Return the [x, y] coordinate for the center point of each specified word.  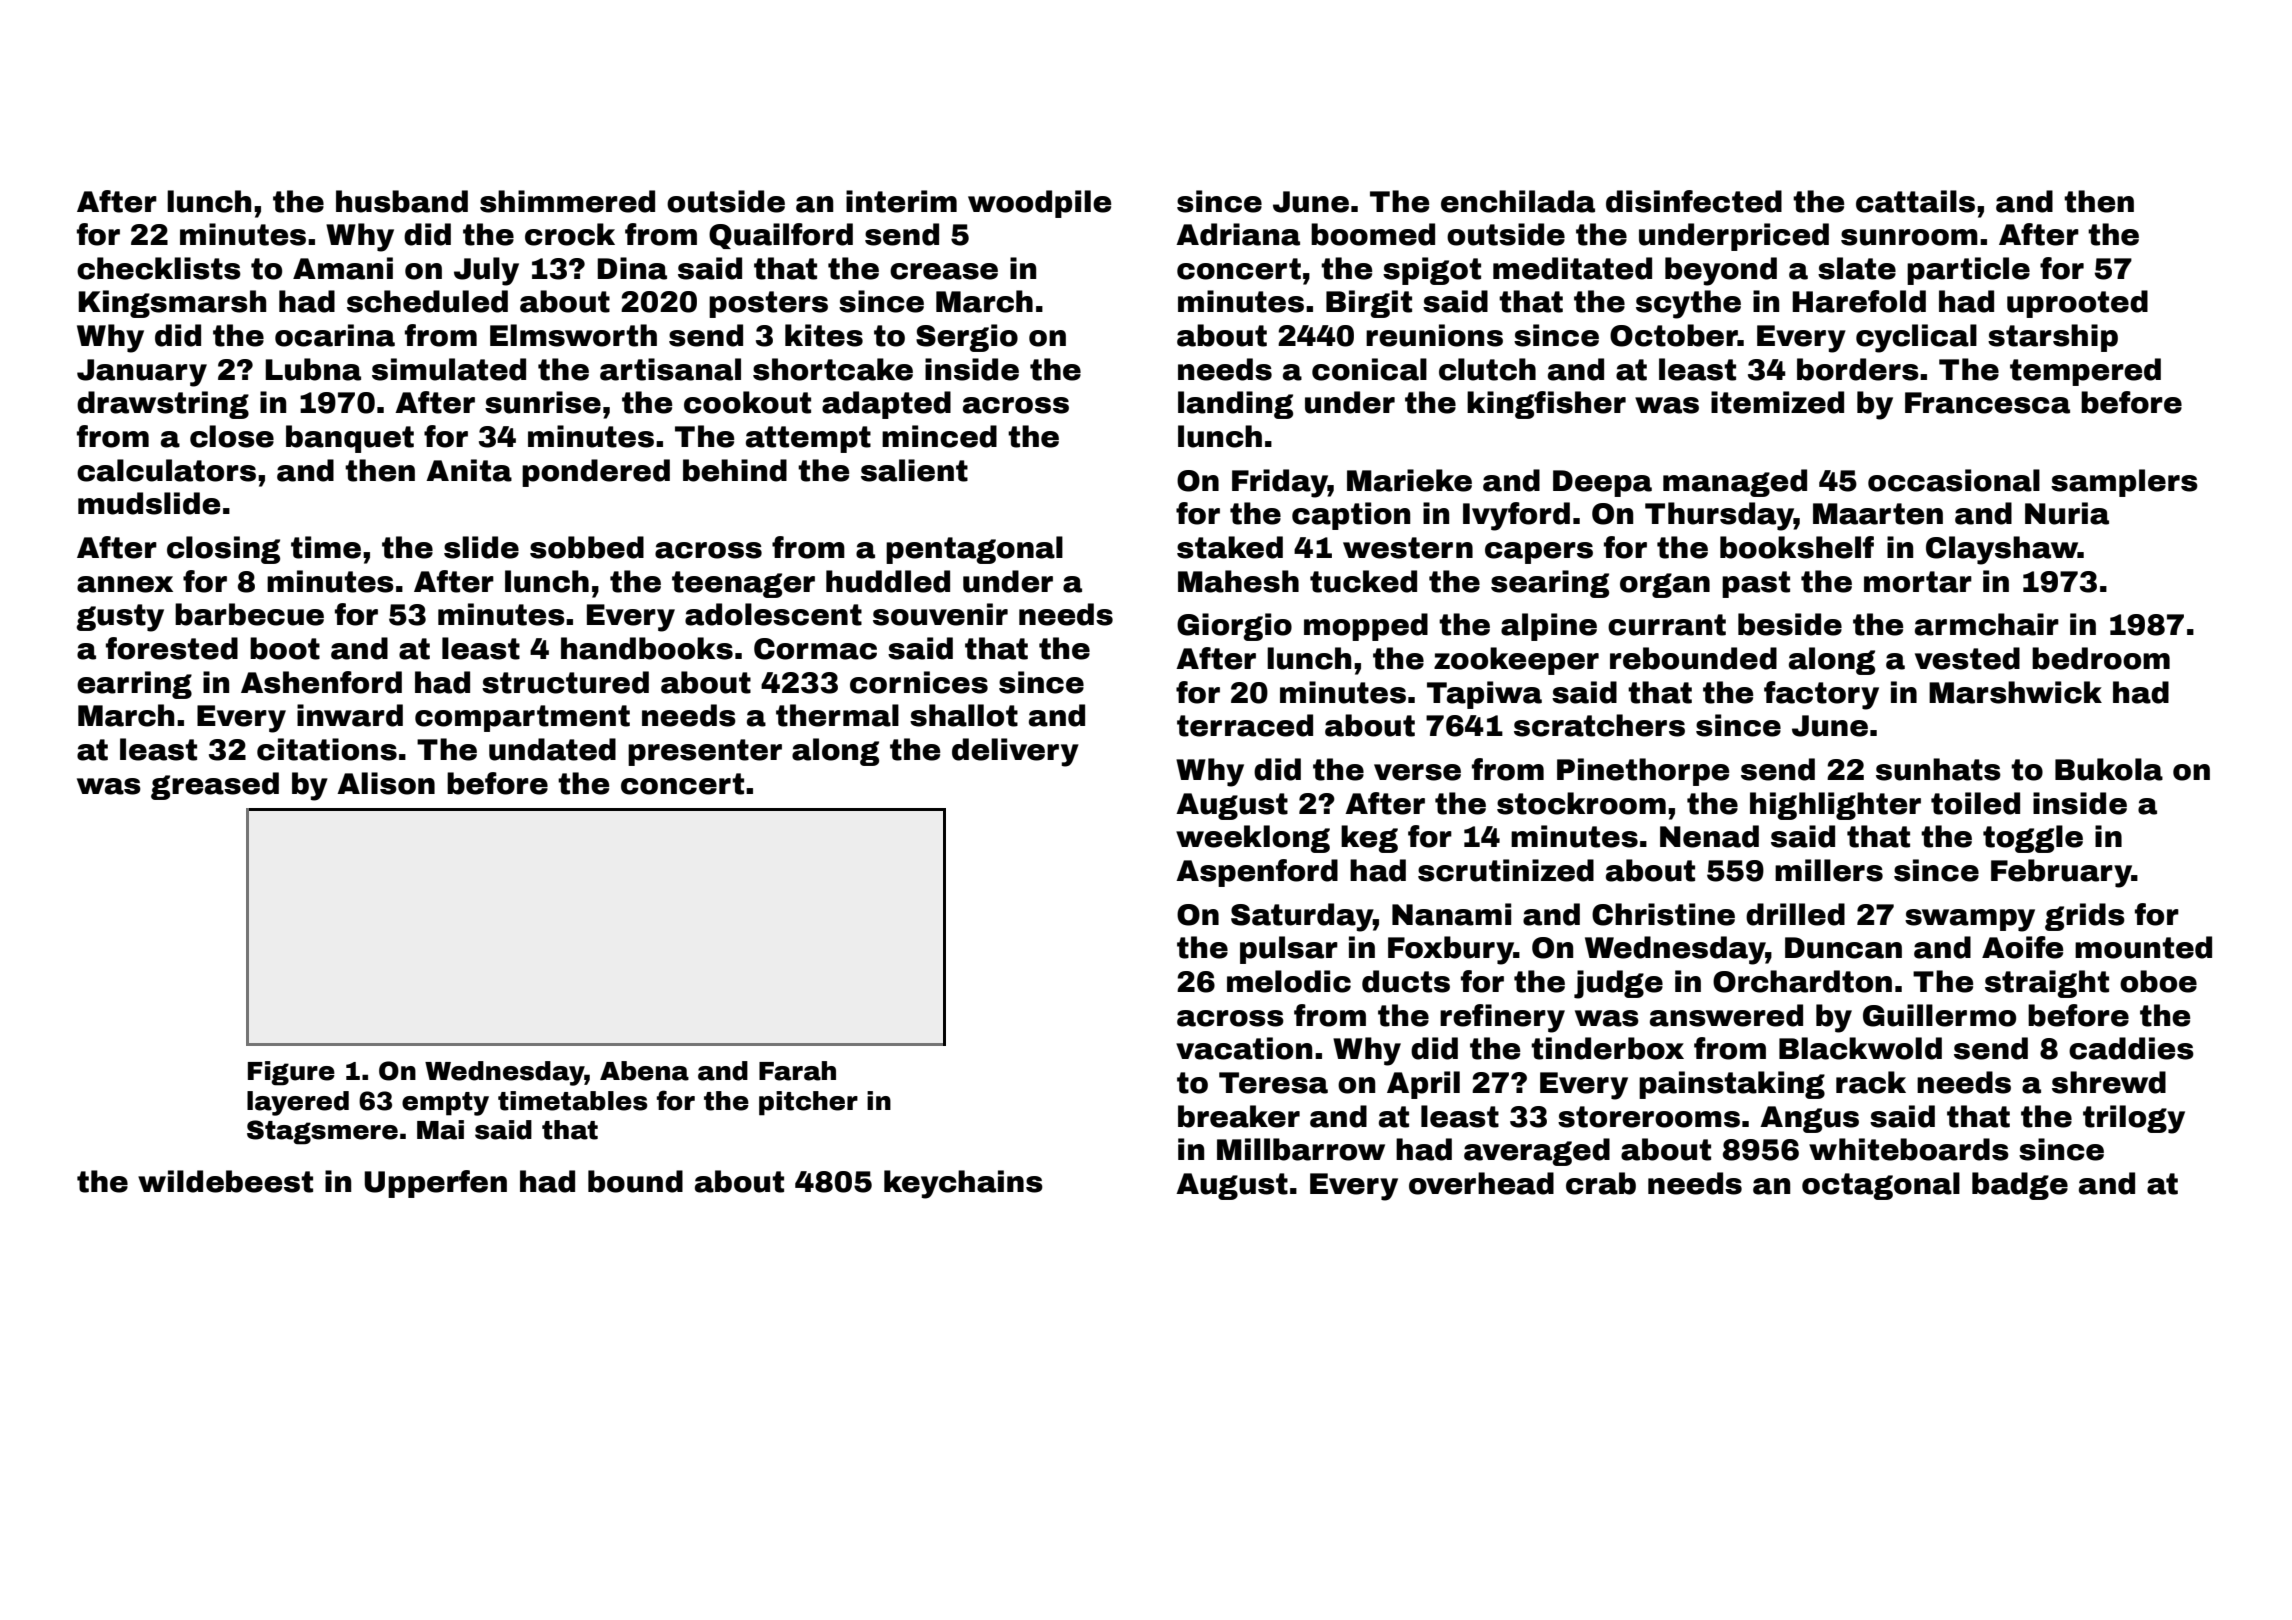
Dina [632, 268]
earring [134, 685]
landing [1235, 405]
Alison [386, 783]
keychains [963, 1184]
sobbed [587, 547]
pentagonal [974, 550]
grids [2085, 917]
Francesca [1987, 403]
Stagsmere [322, 1132]
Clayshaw [2002, 550]
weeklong [1253, 839]
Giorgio [1234, 627]
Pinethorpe [1643, 772]
